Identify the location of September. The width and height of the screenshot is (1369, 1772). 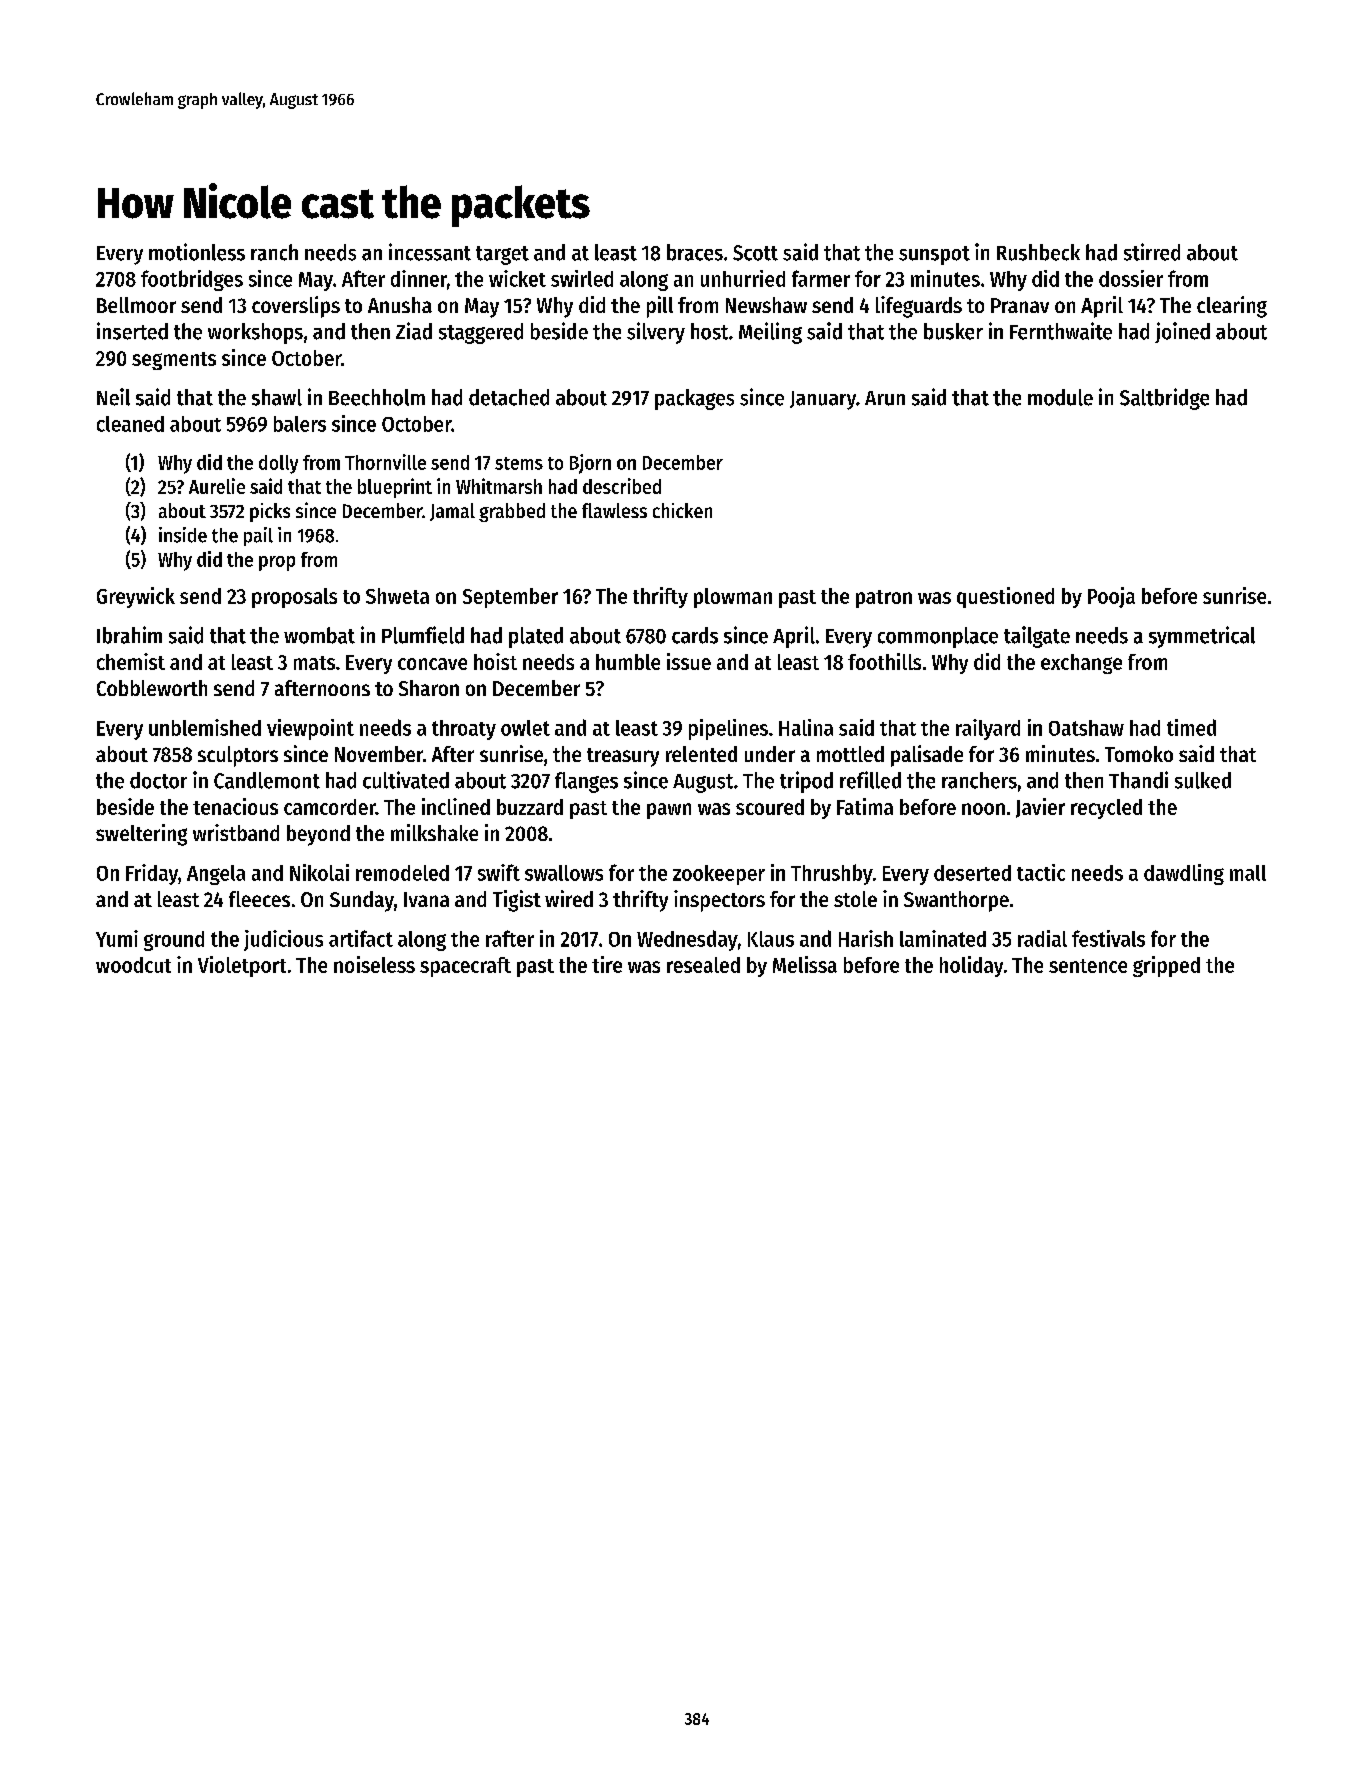
(510, 598).
